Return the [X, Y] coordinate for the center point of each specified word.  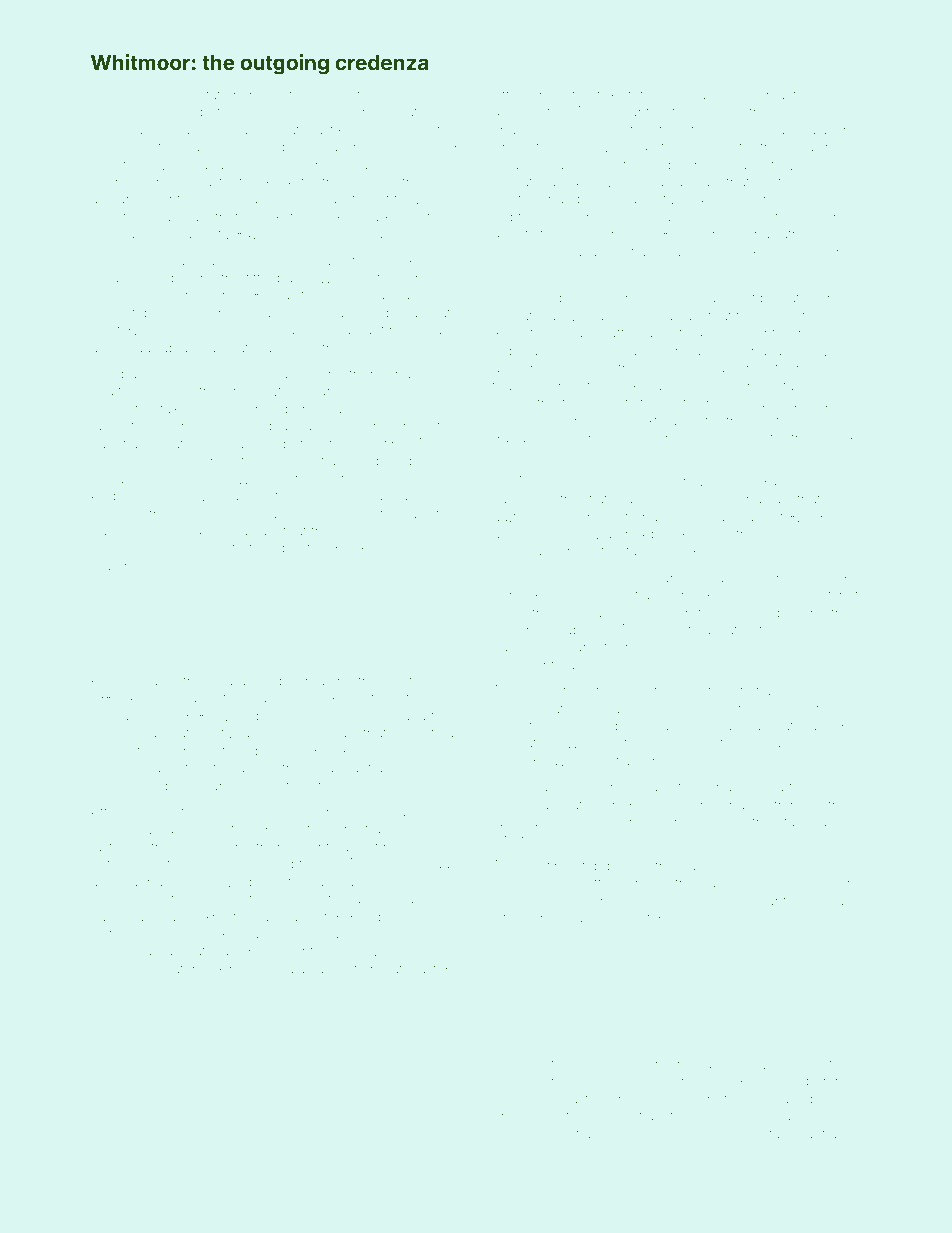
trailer [382, 828]
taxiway [184, 410]
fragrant [233, 682]
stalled [796, 386]
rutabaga [784, 1135]
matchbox [192, 969]
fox [606, 94]
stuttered [649, 95]
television [279, 164]
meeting [381, 445]
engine [515, 1117]
